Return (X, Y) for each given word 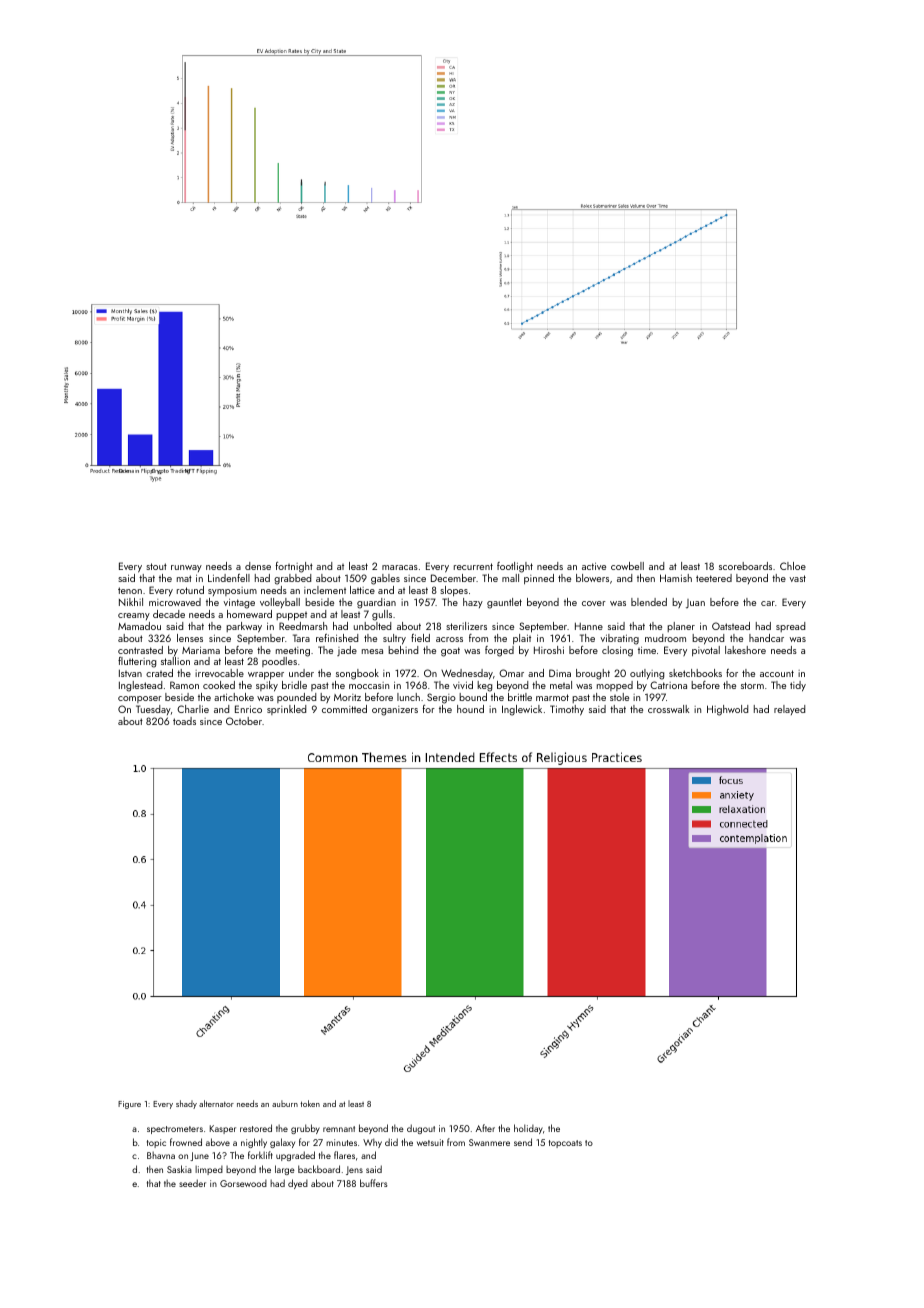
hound (470, 709)
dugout (421, 1129)
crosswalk (668, 709)
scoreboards (745, 566)
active (594, 566)
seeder (192, 1183)
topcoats (565, 1144)
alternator (216, 1103)
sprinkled (286, 710)
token (310, 1103)
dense (258, 566)
